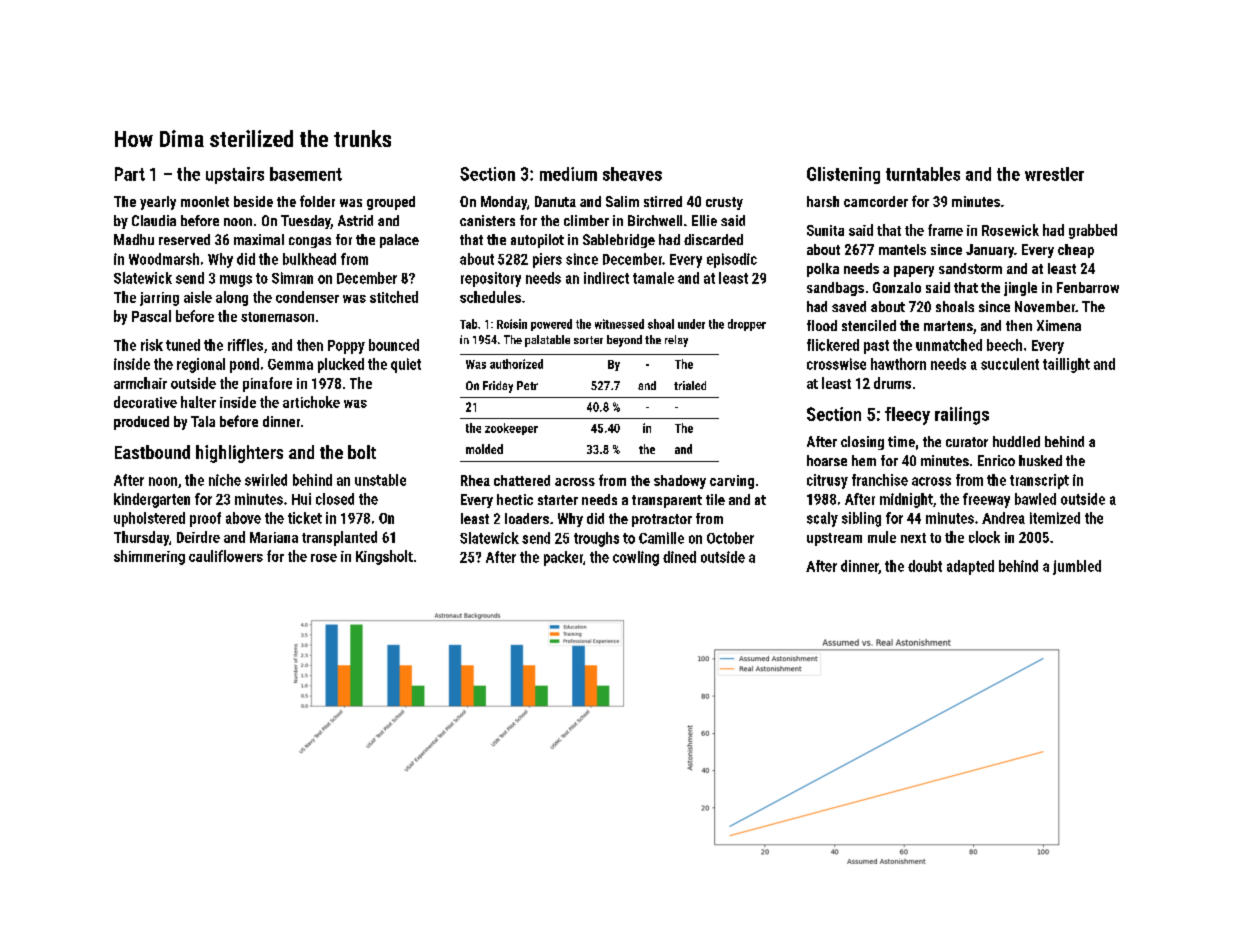 The height and width of the page is (952, 1233). I want to click on cheap, so click(1076, 251).
